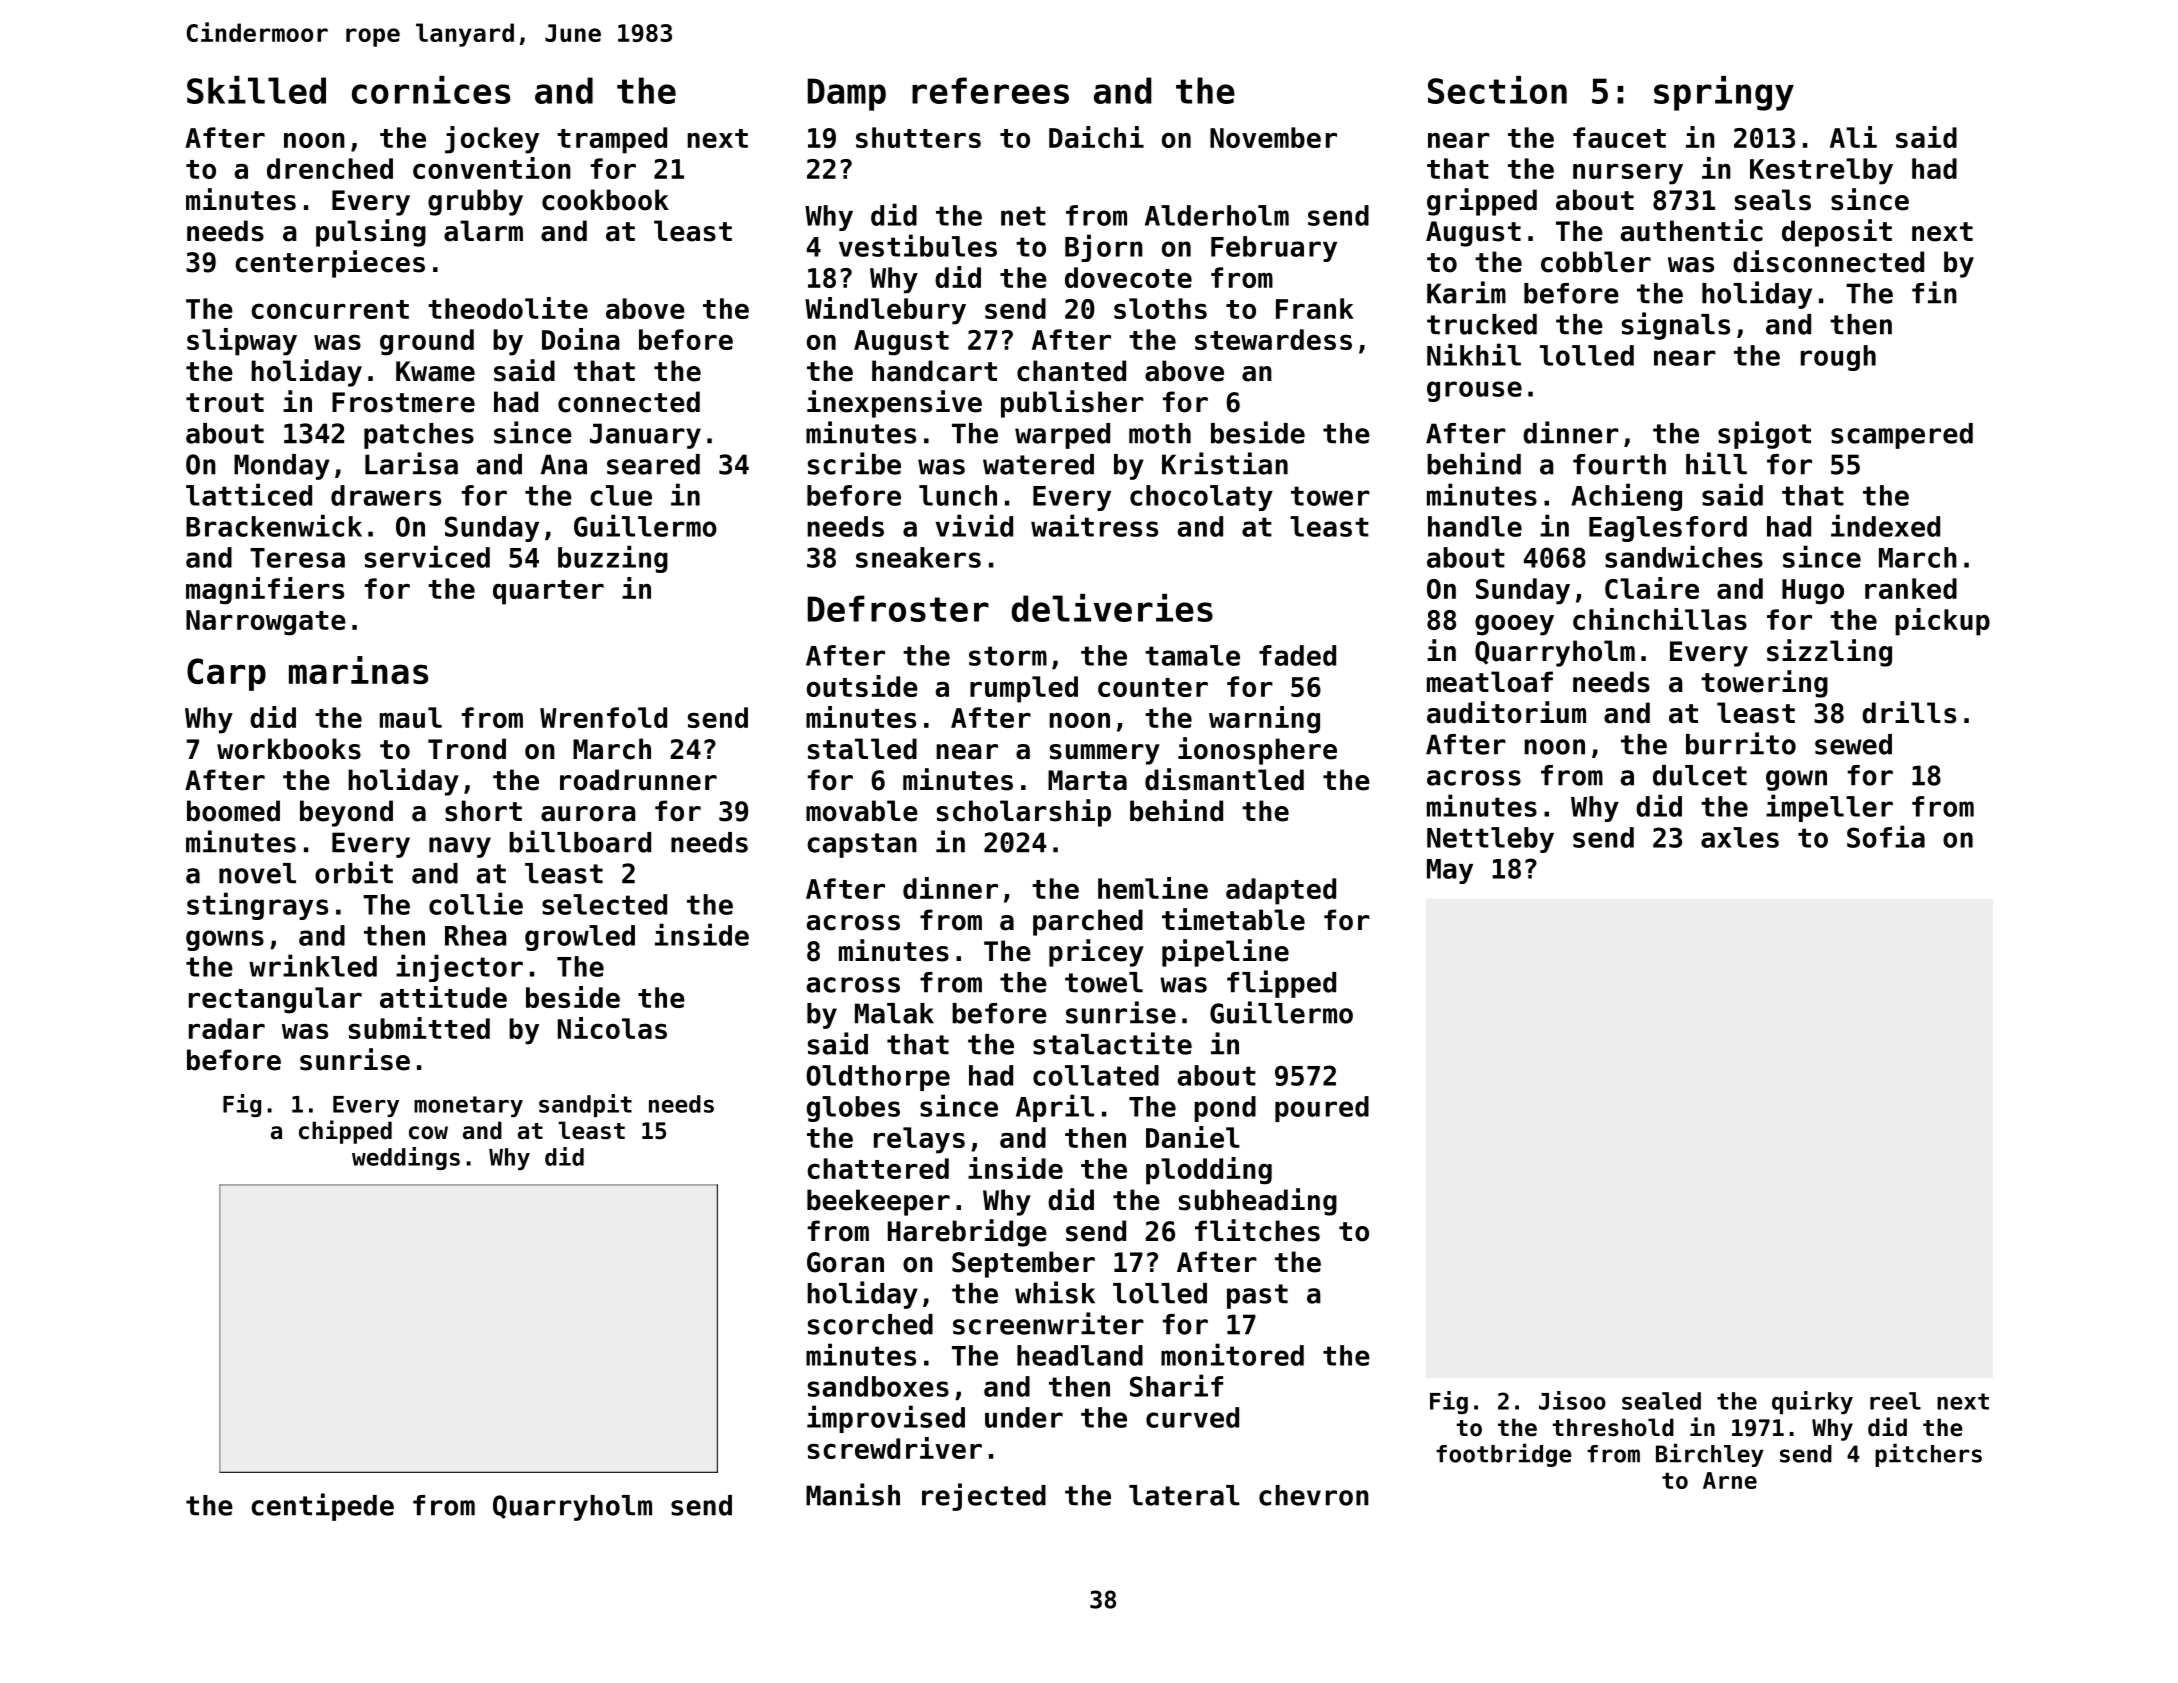  Describe the element at coordinates (1676, 326) in the screenshot. I see `signals` at that location.
